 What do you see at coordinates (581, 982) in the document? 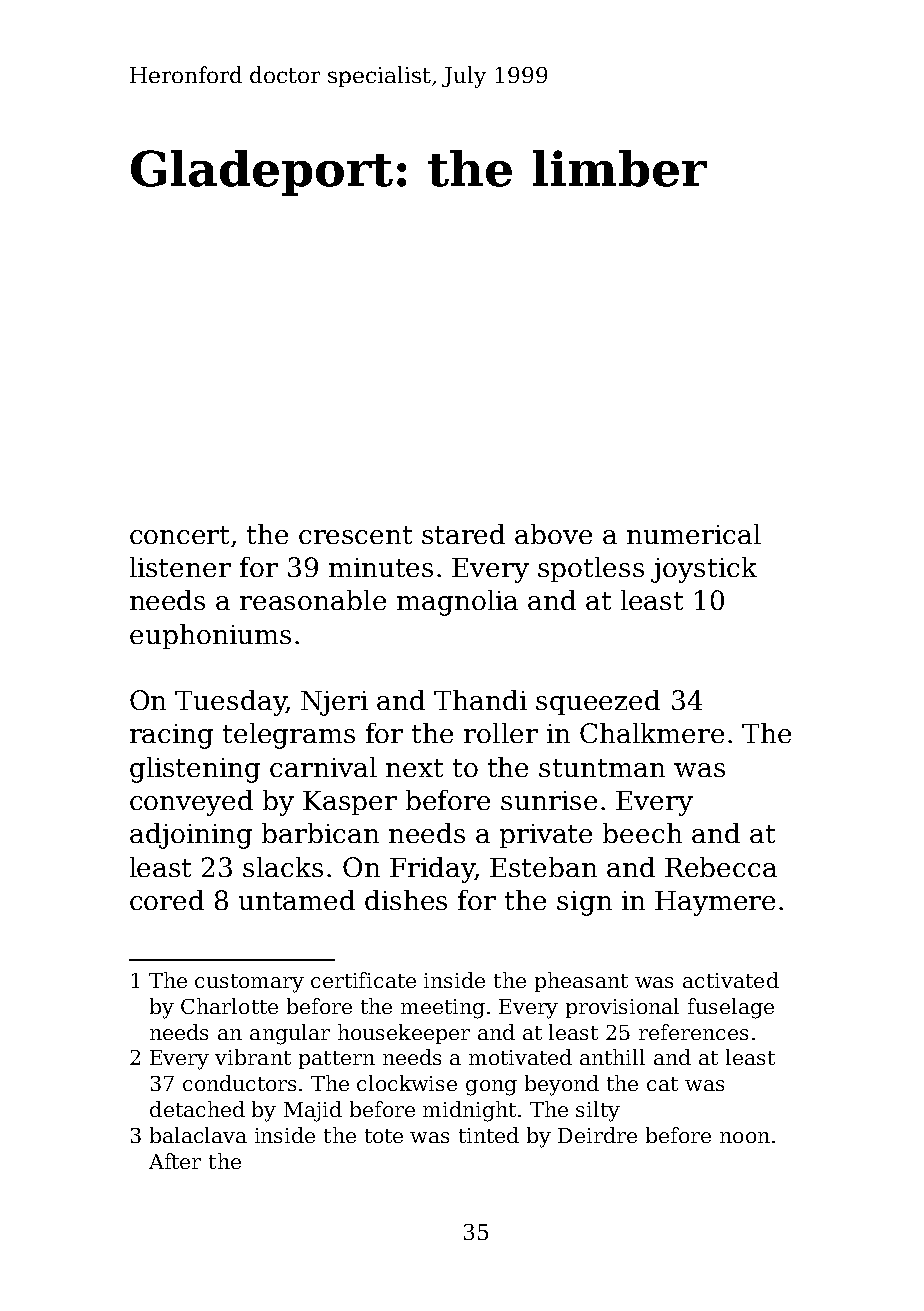
I see `pheasant` at bounding box center [581, 982].
